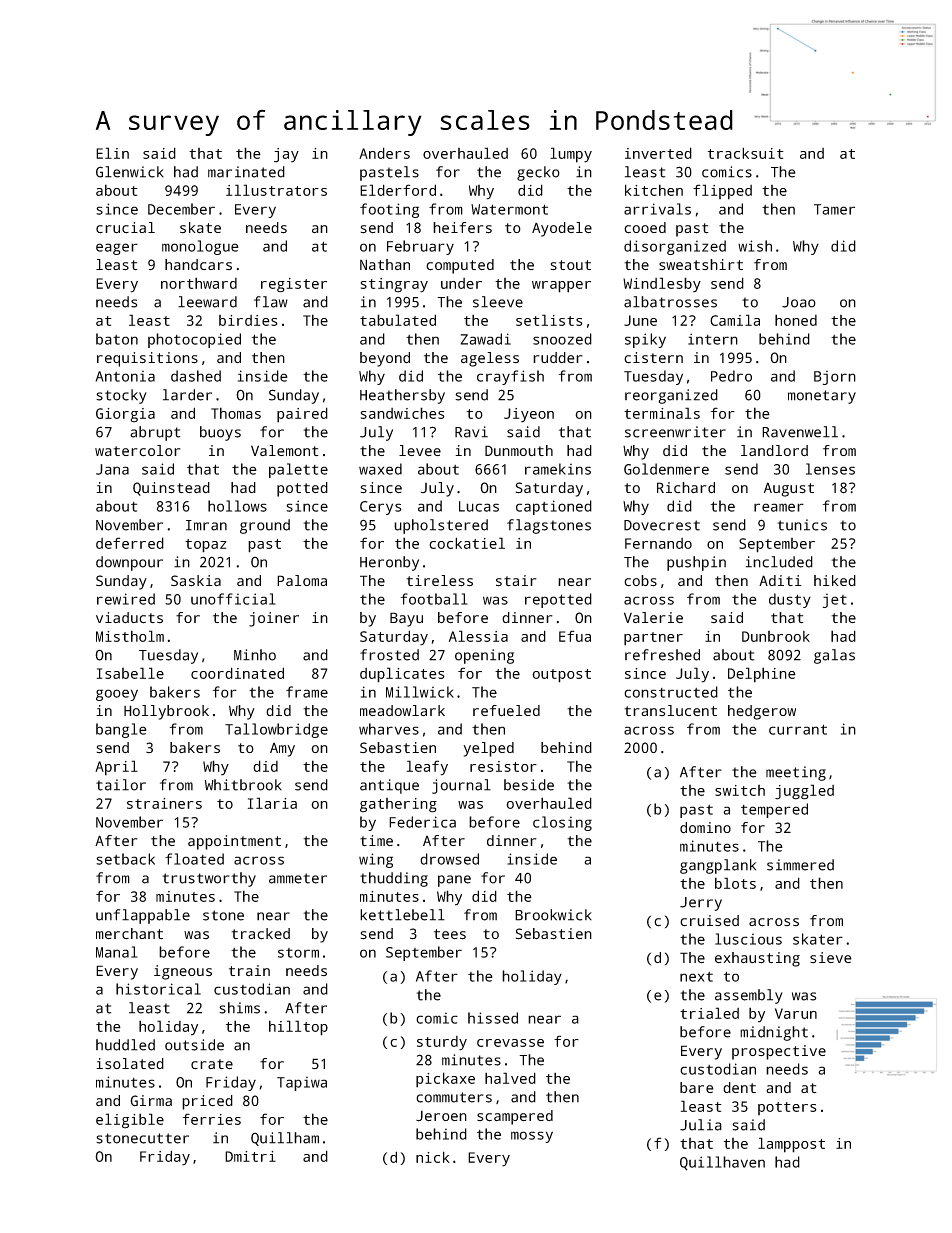 Image resolution: width=952 pixels, height=1233 pixels. I want to click on abrupt, so click(155, 433).
